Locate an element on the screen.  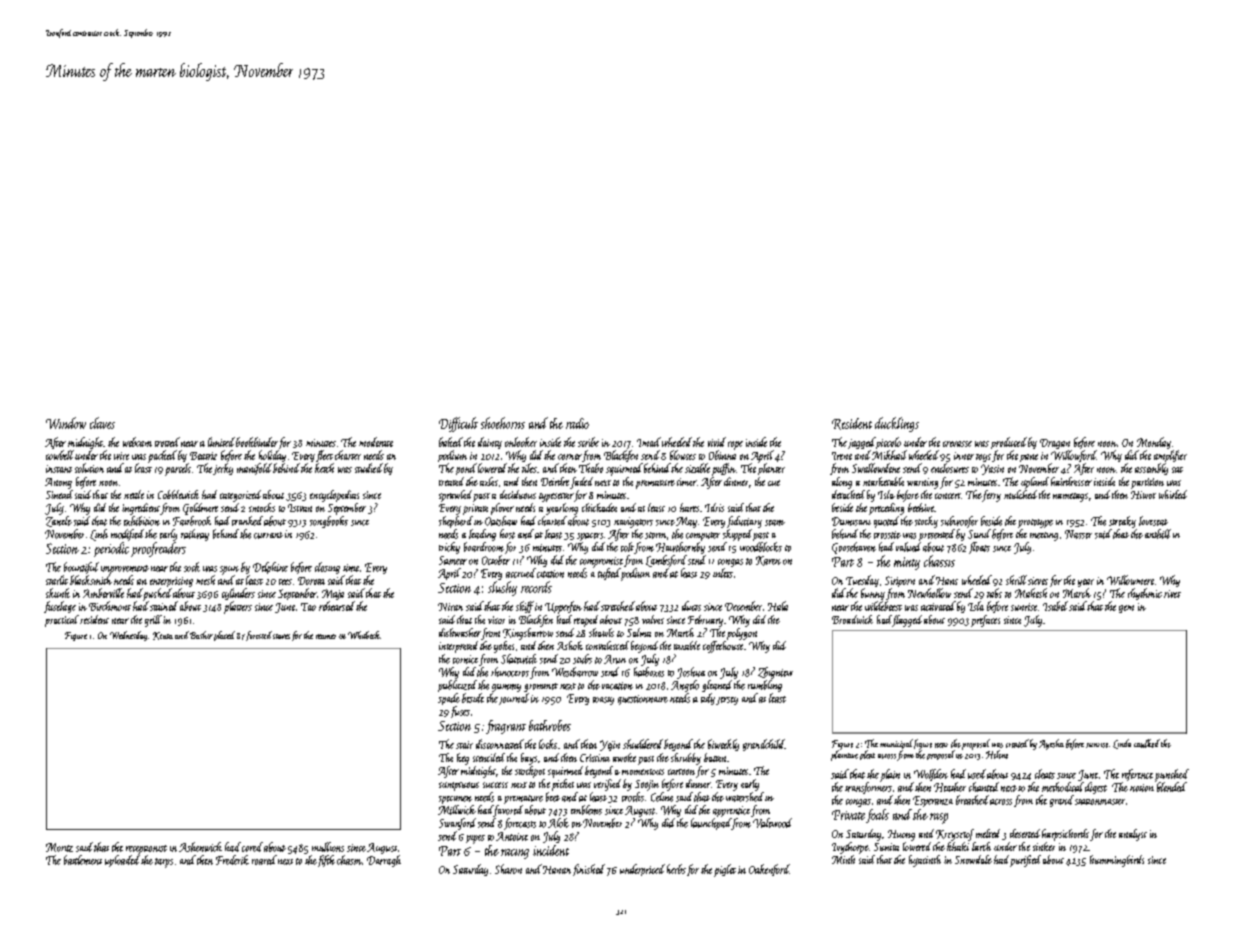
claves is located at coordinates (102, 423).
